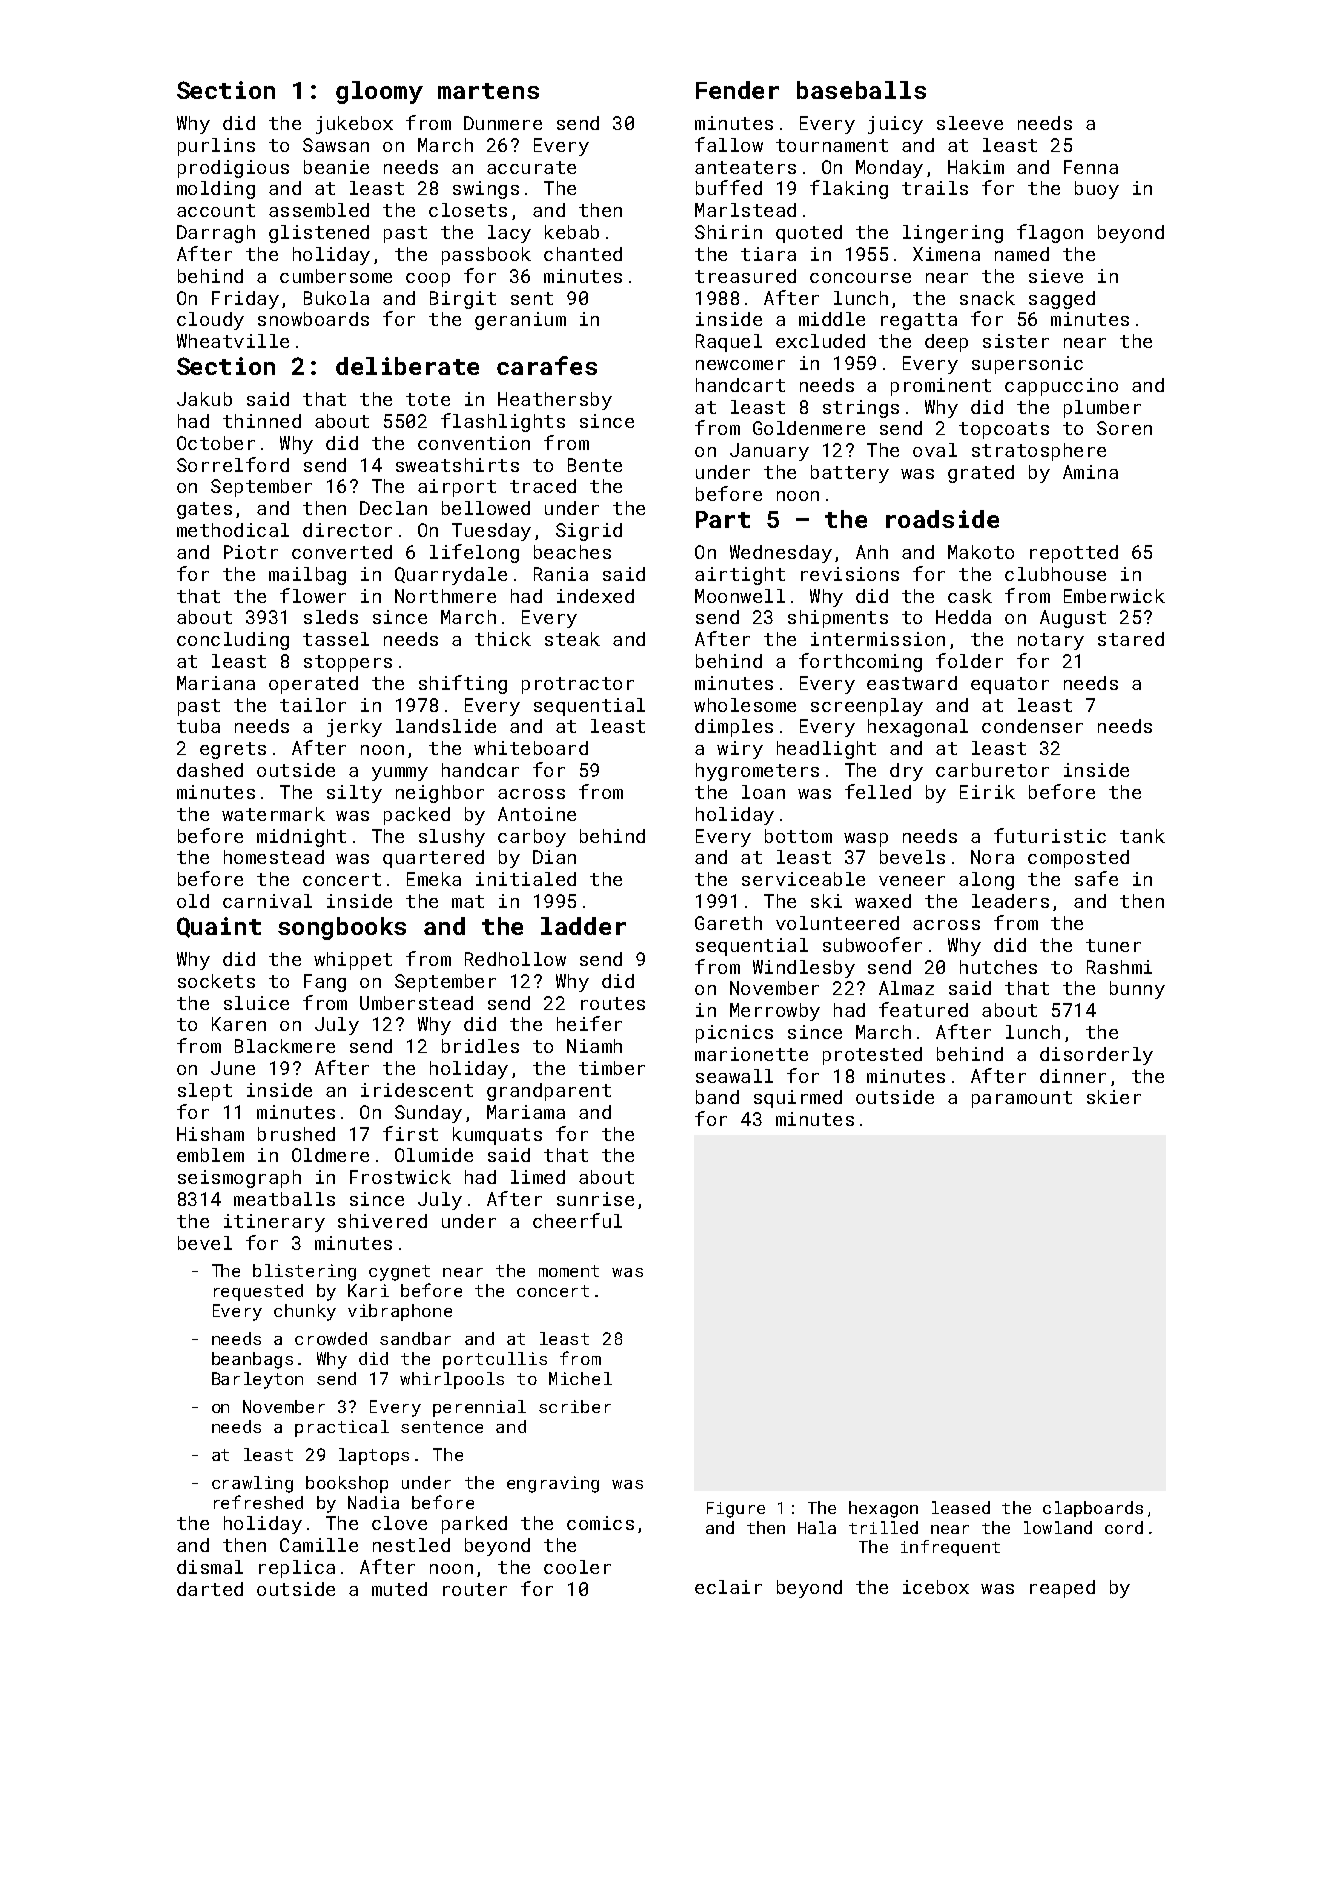 The width and height of the document is (1341, 1896). I want to click on Quaint, so click(219, 927).
